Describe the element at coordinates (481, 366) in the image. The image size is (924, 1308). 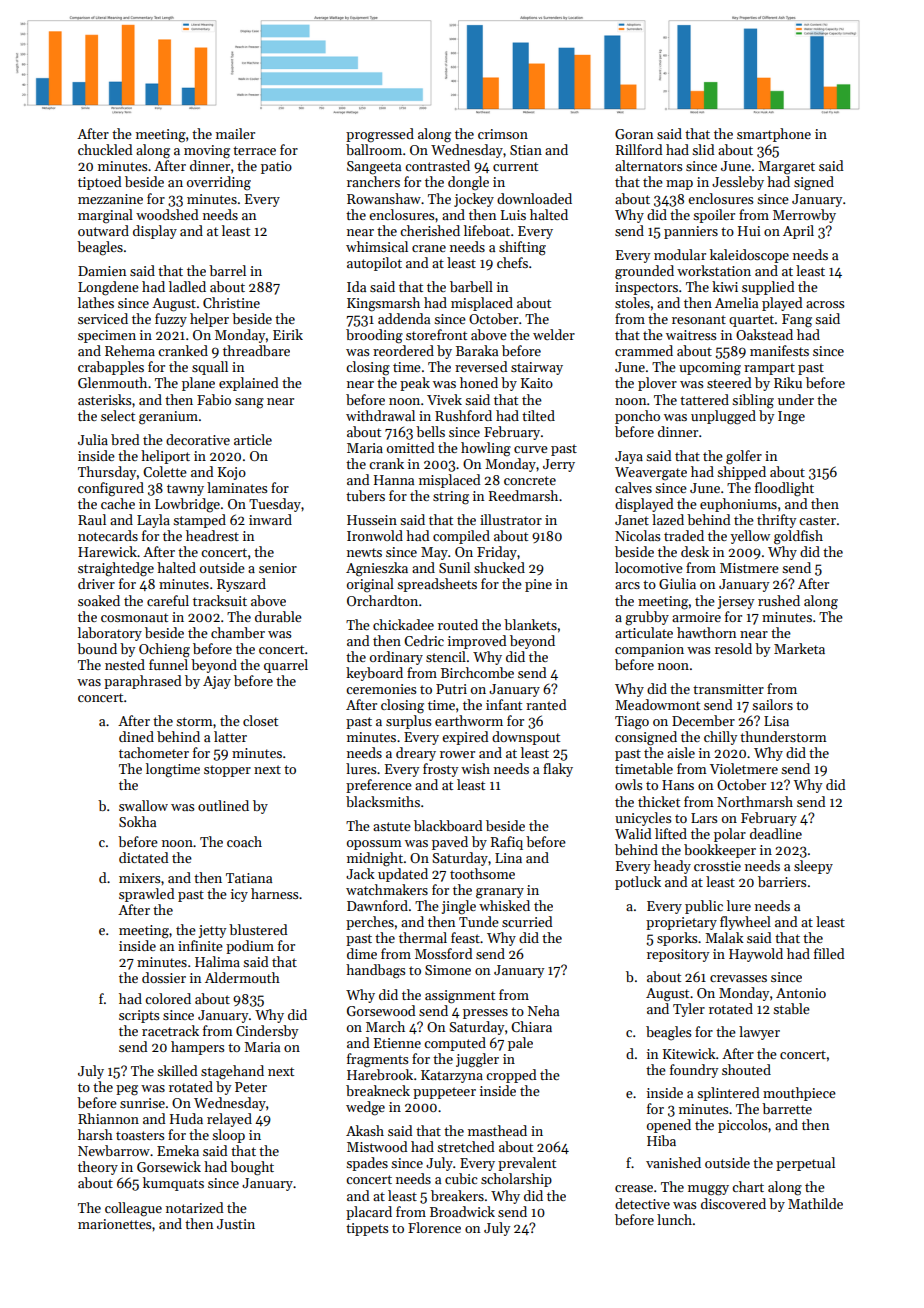
I see `reversed` at that location.
